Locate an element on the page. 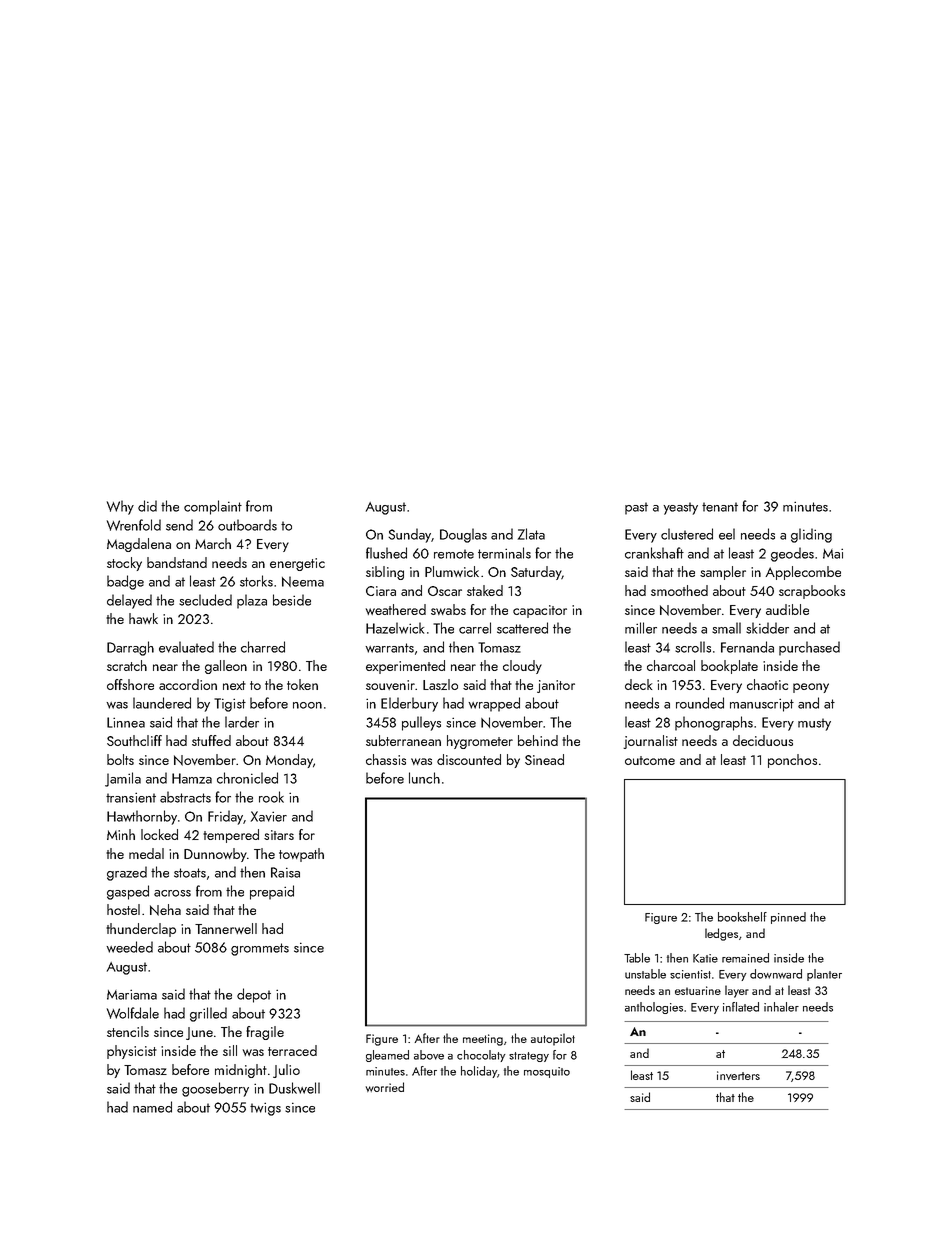 This image has width=952, height=1233. scattered is located at coordinates (522, 628).
